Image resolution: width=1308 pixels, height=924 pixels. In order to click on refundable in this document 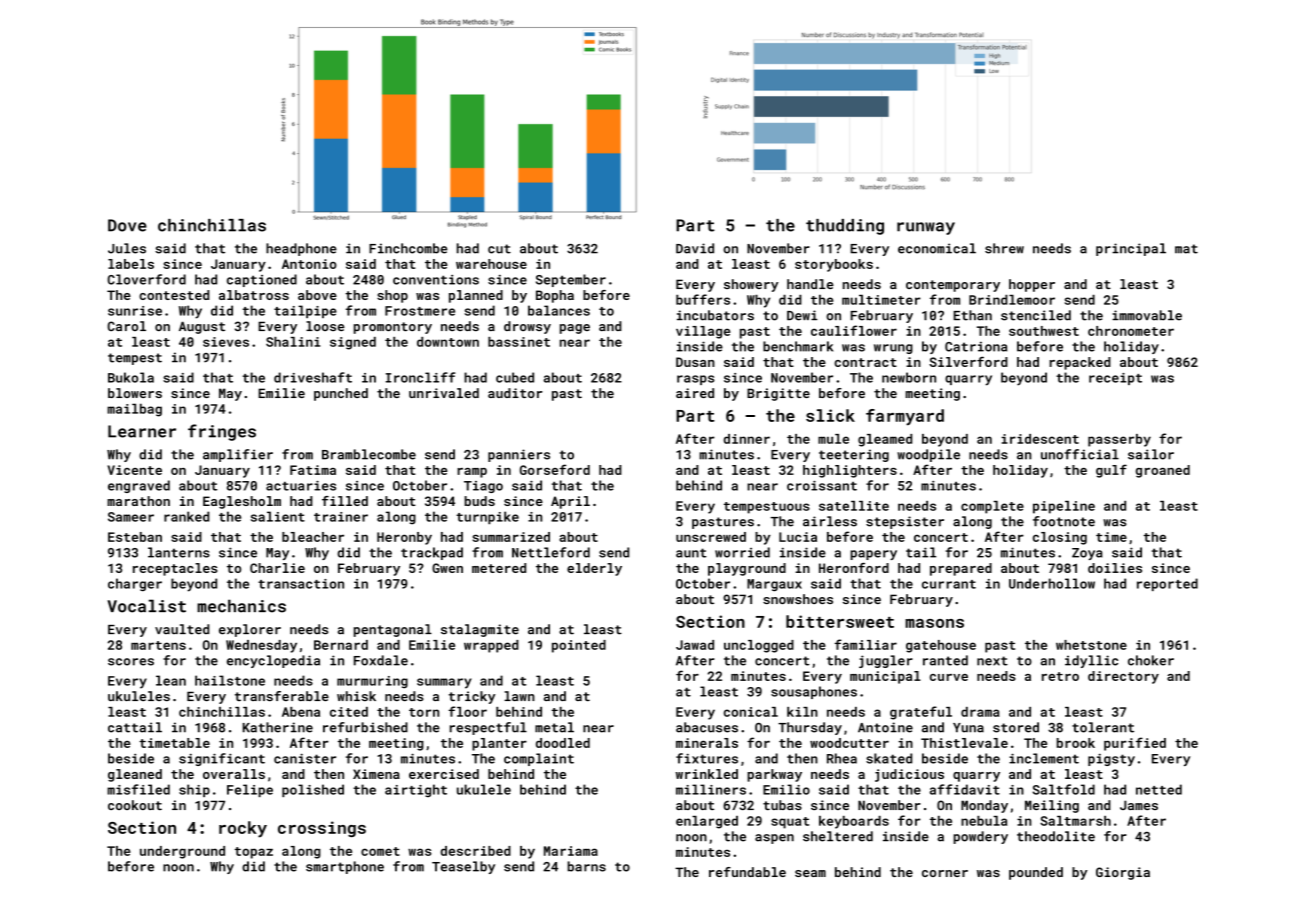, I will do `click(747, 872)`.
